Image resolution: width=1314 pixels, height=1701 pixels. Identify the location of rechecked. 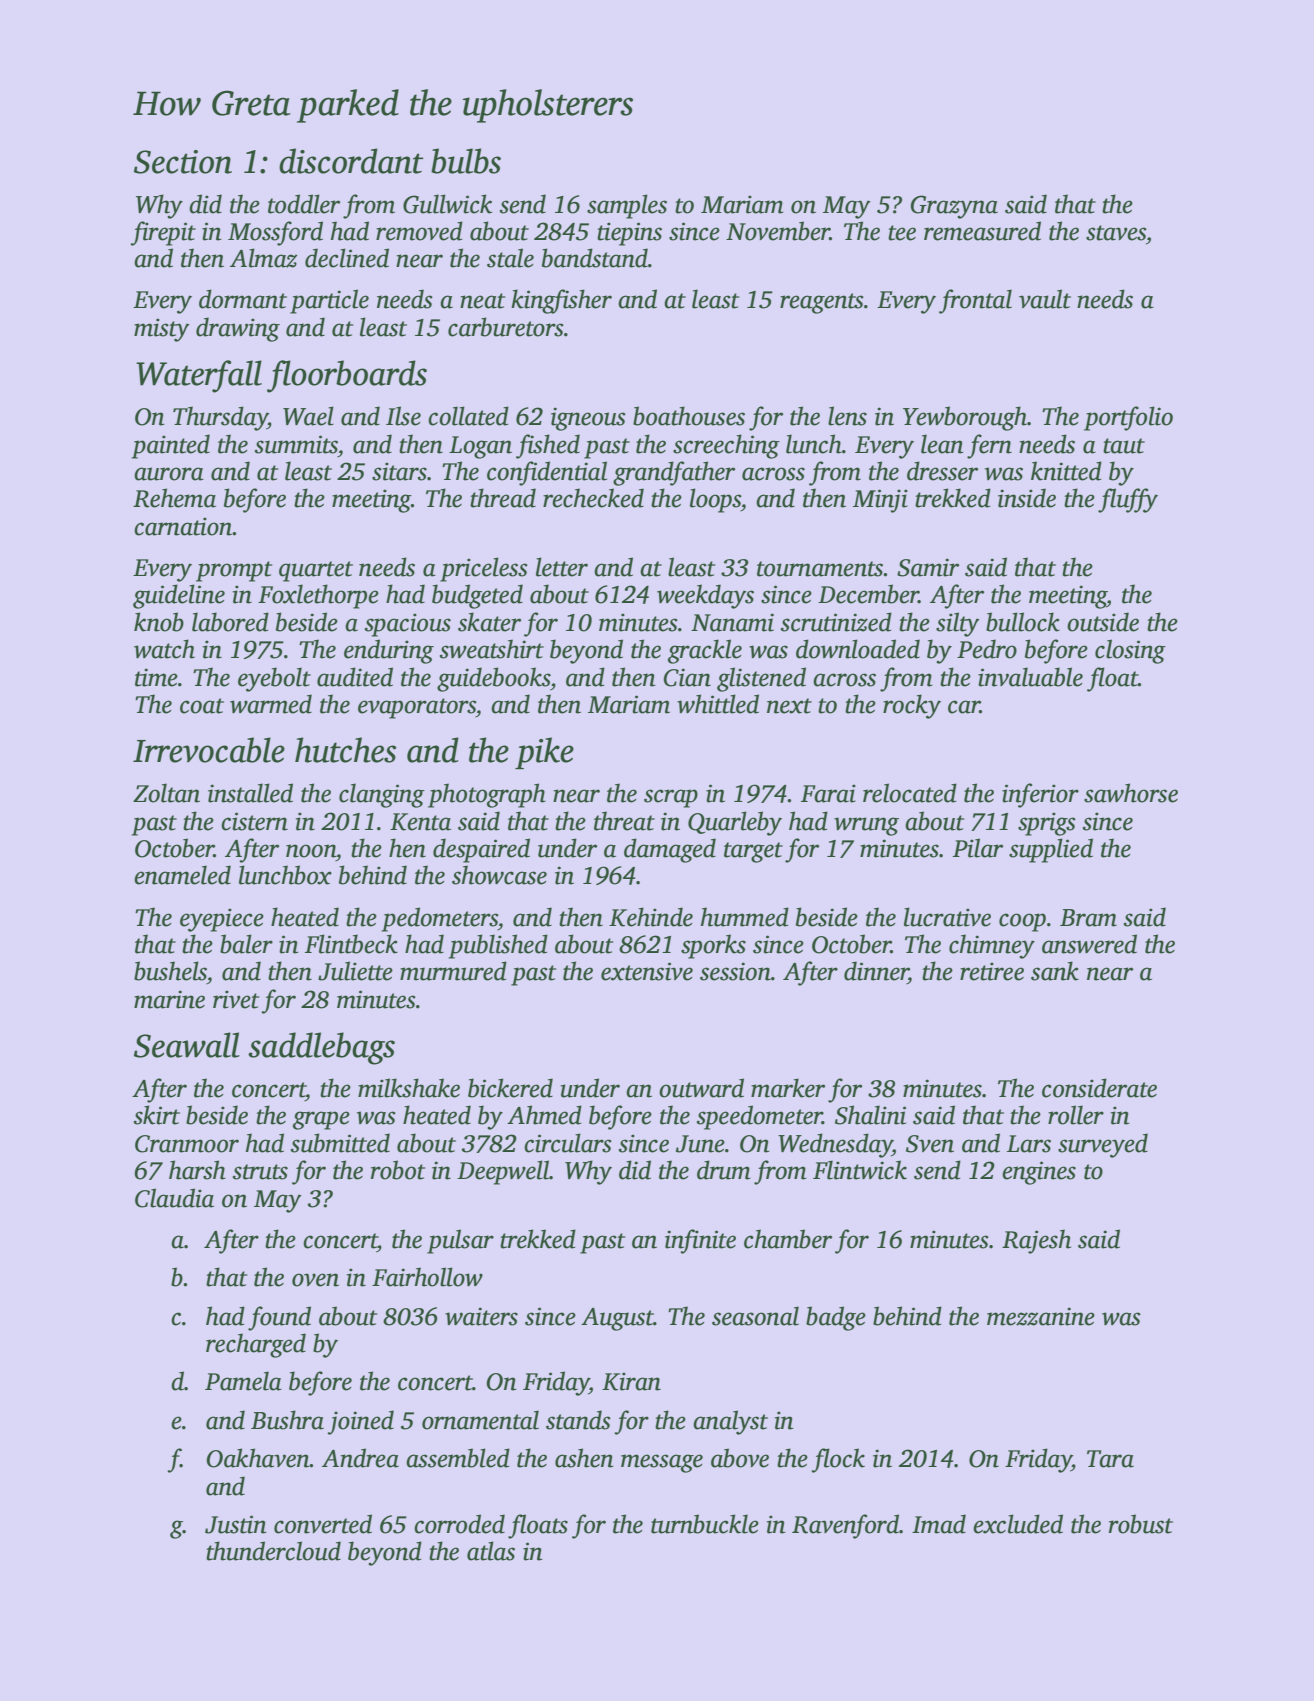
(593, 498).
